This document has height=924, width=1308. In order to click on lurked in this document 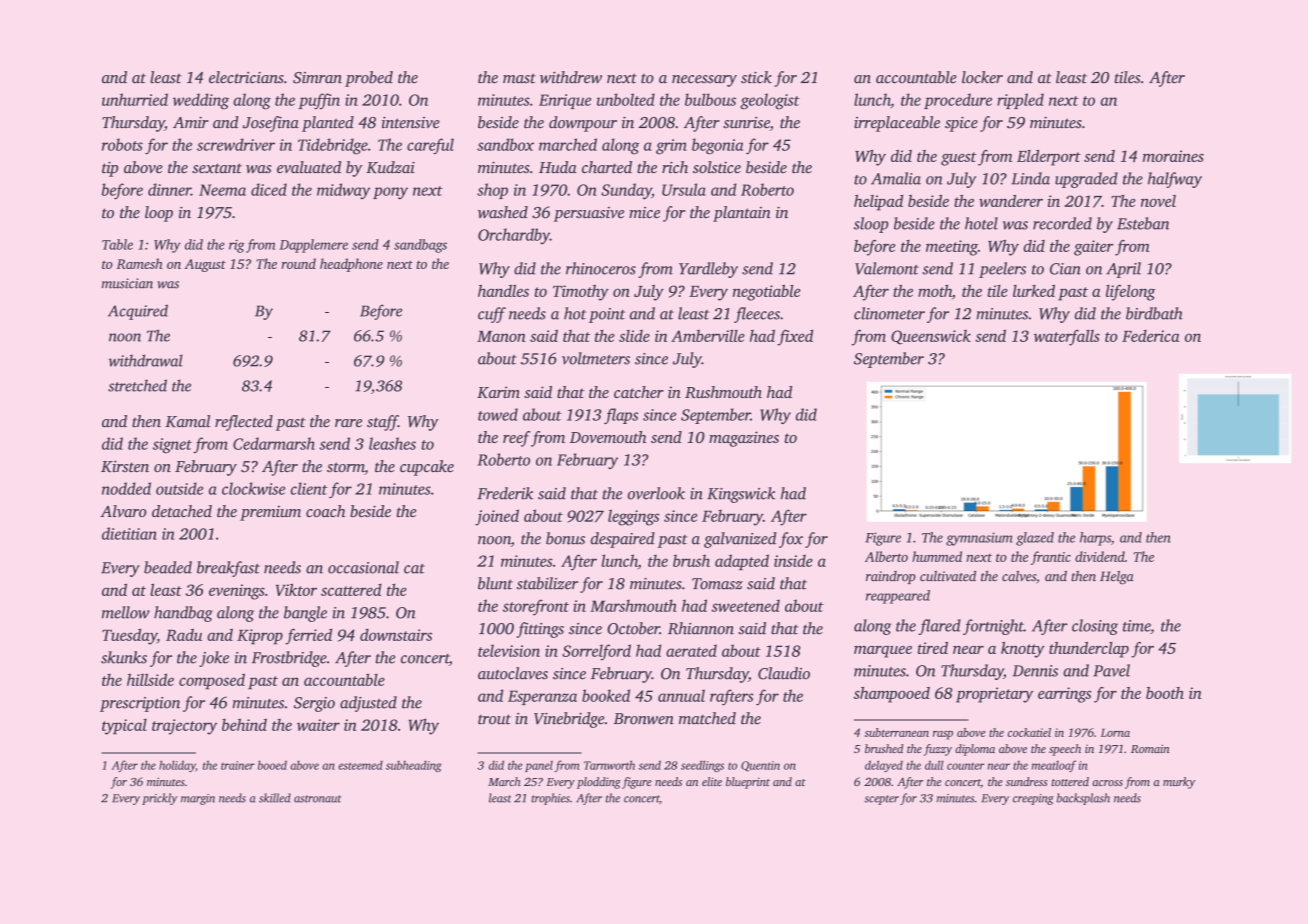, I will do `click(1034, 291)`.
